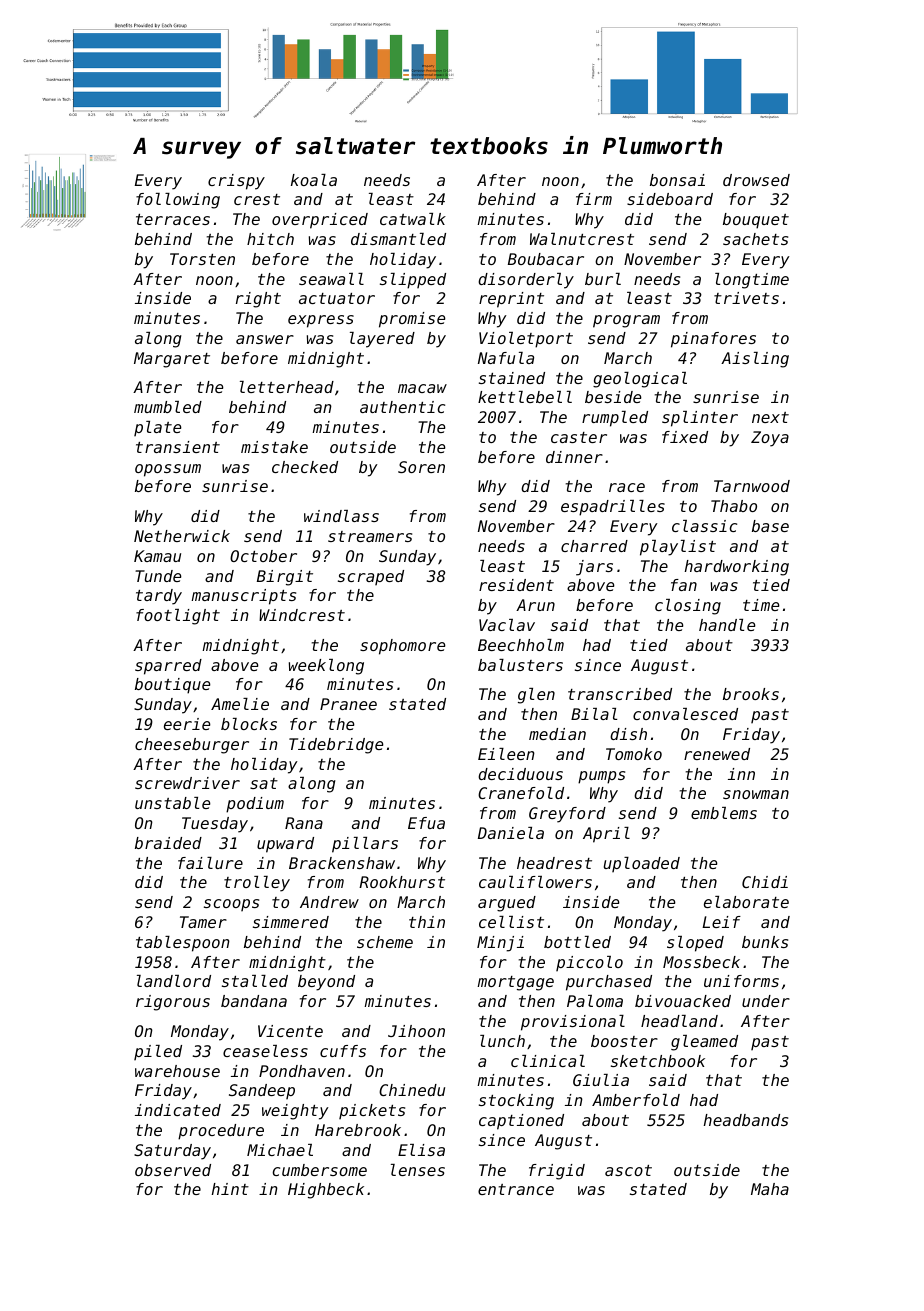 This screenshot has width=924, height=1311. Describe the element at coordinates (314, 180) in the screenshot. I see `koala` at that location.
